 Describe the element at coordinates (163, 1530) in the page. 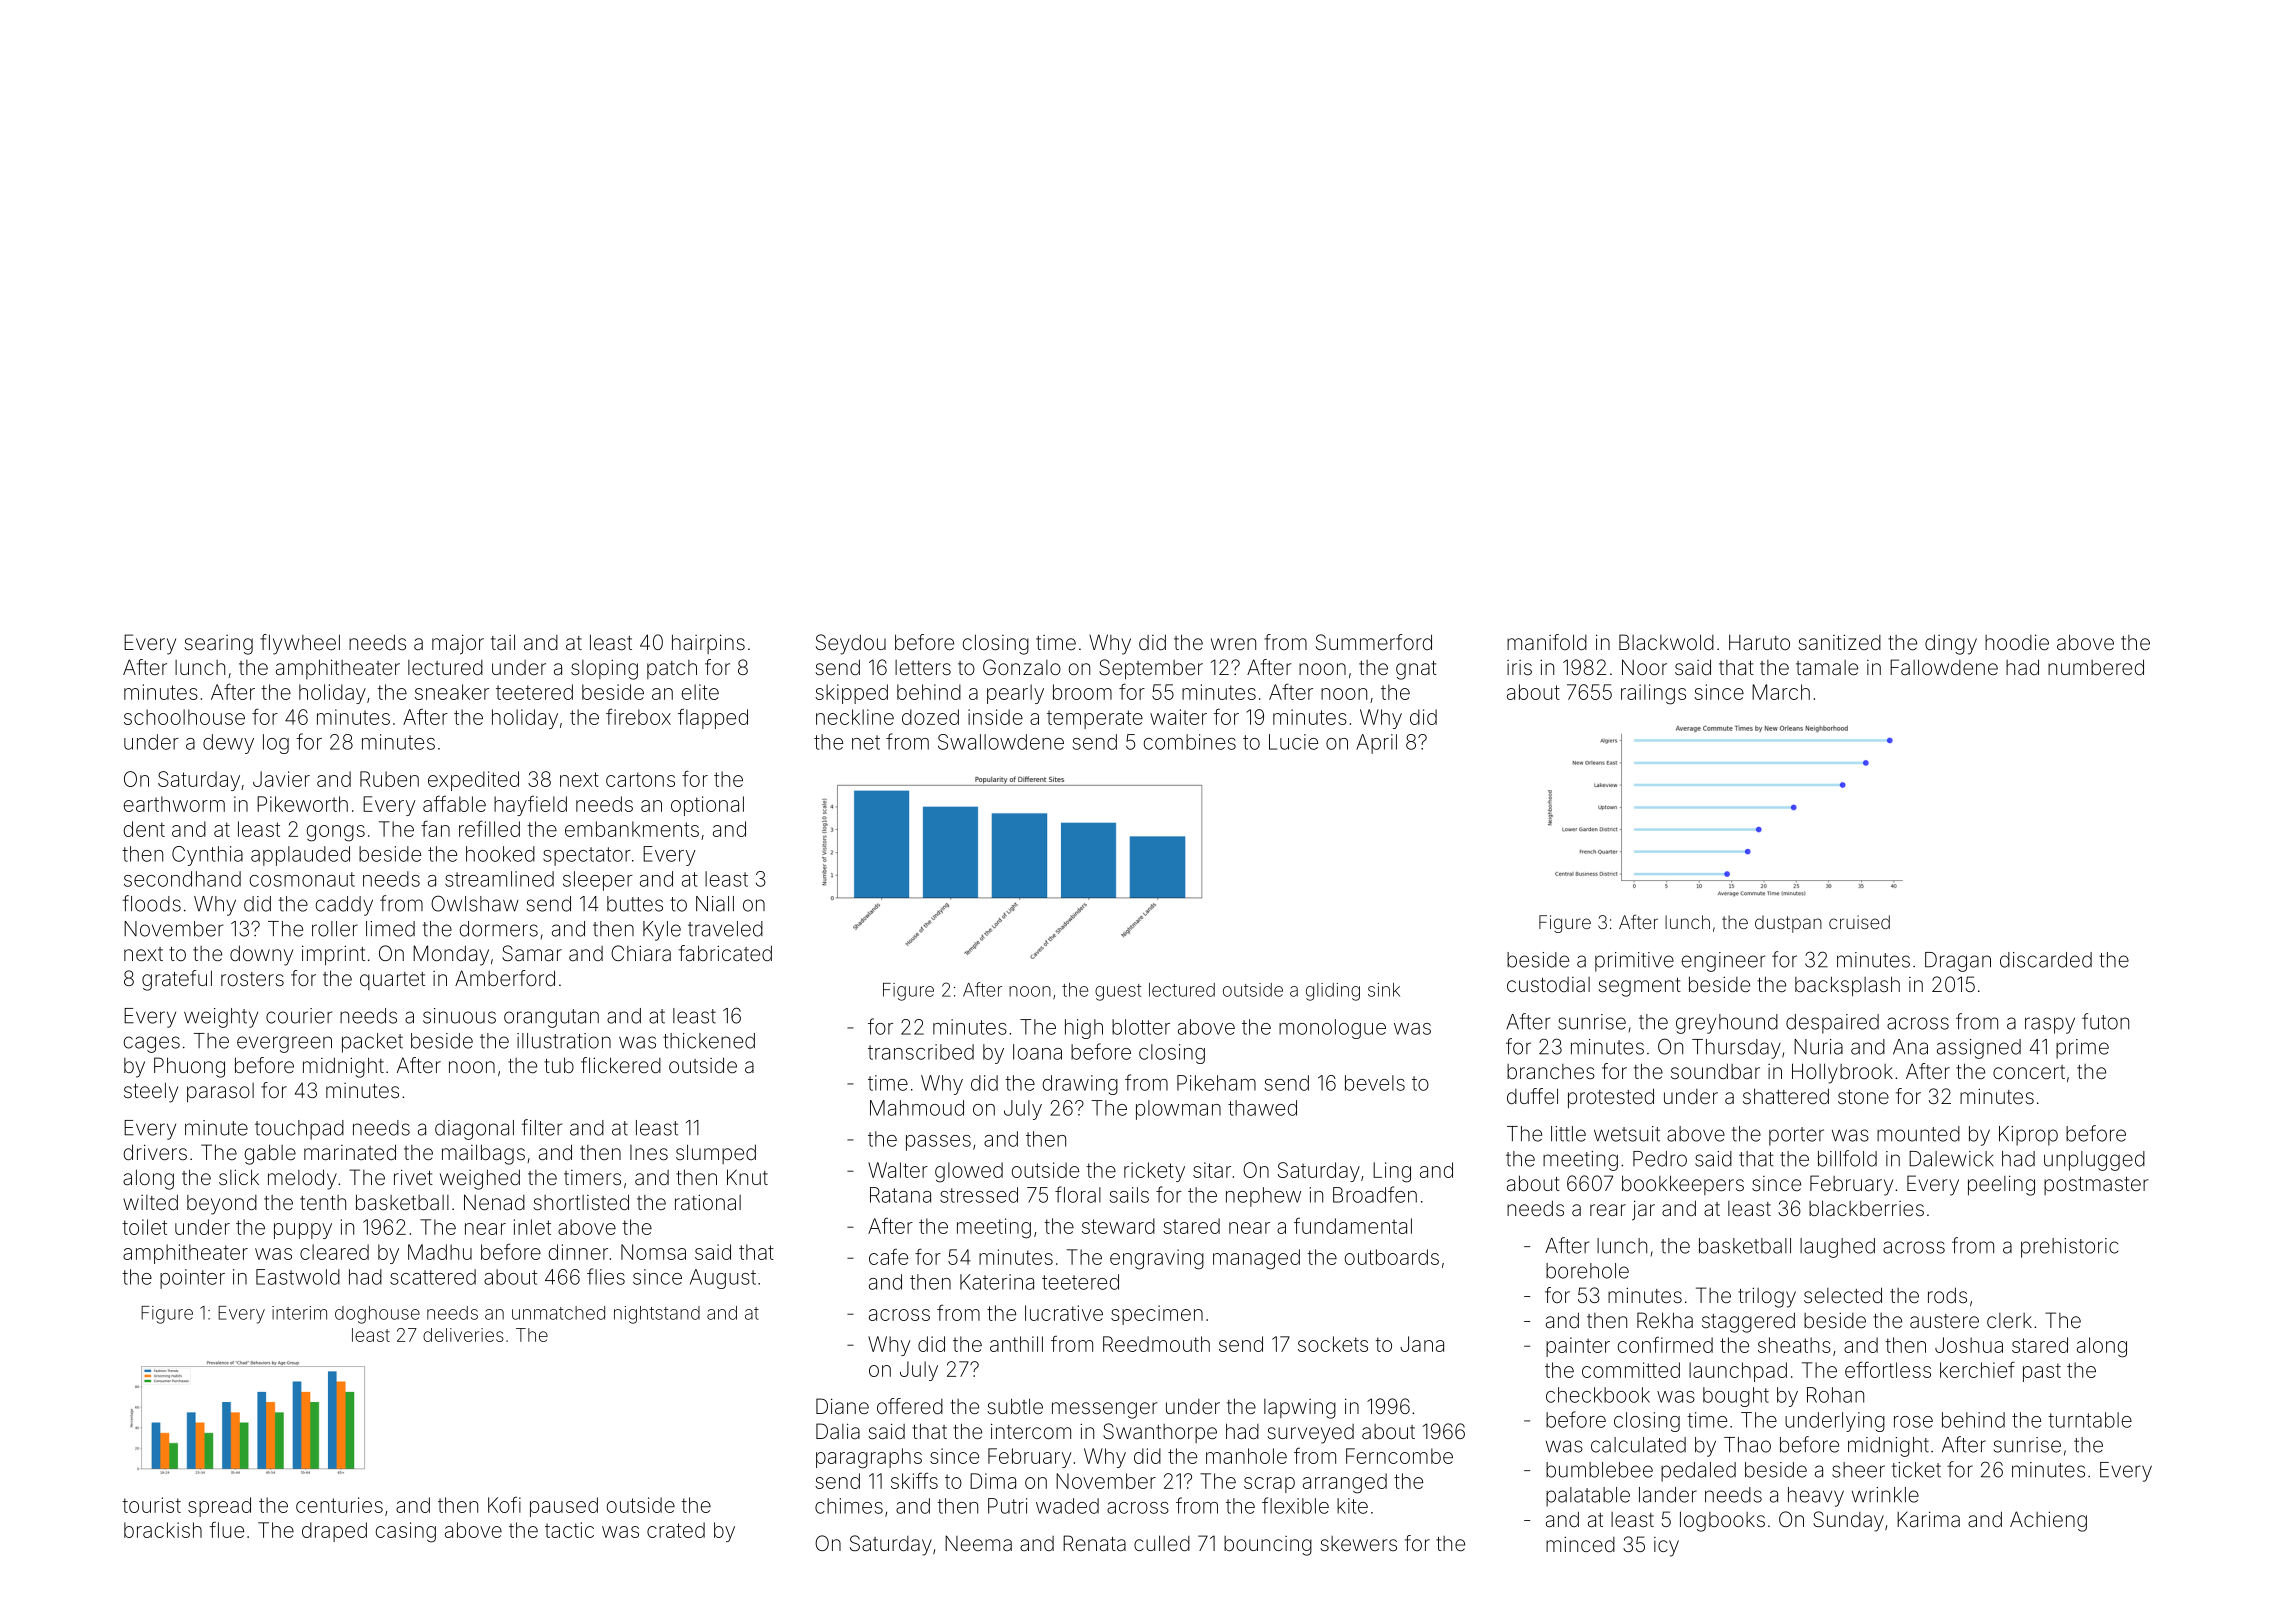

I see `brackish` at that location.
